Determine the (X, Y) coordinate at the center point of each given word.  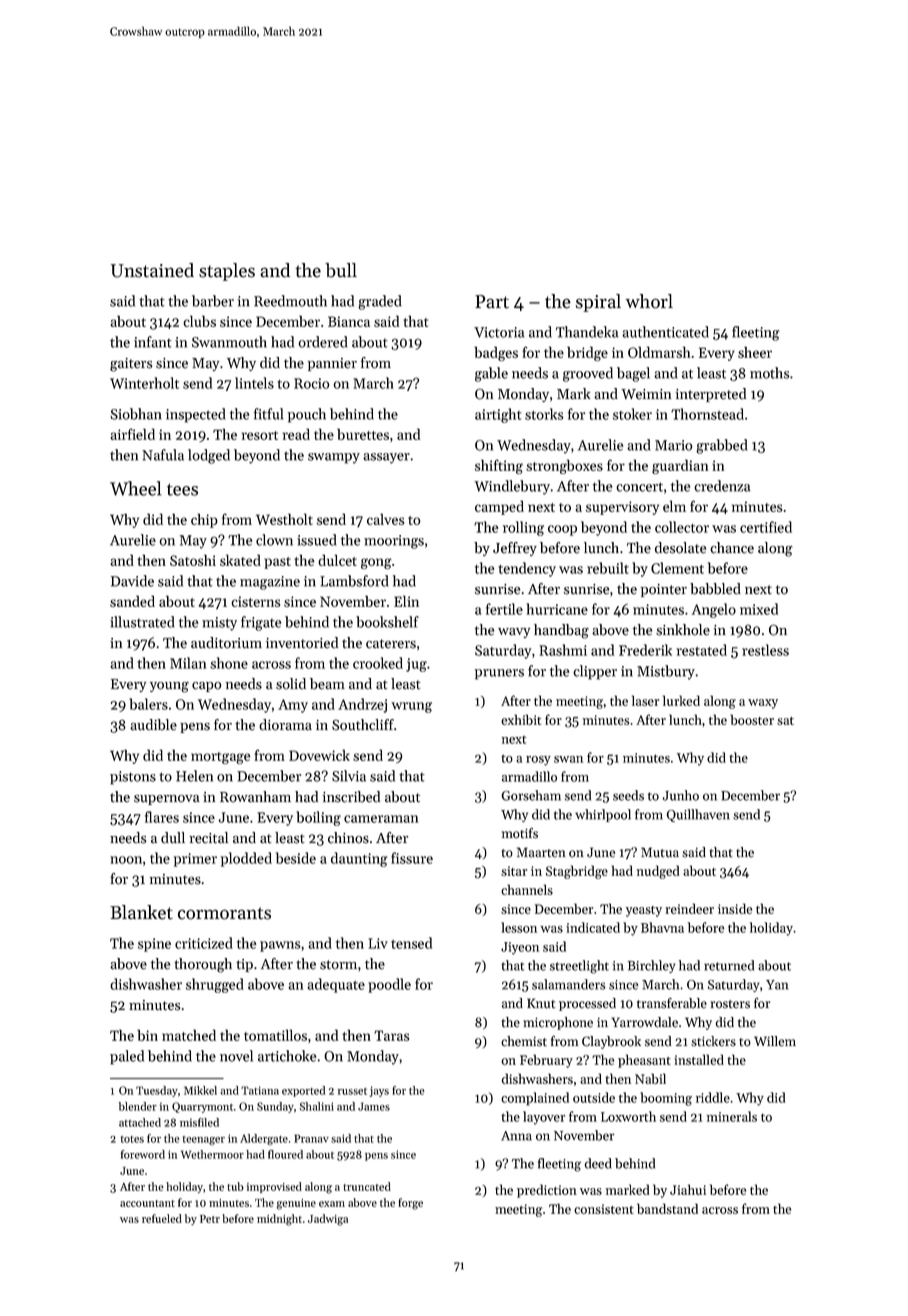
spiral (598, 303)
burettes (363, 434)
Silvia (349, 776)
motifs (520, 833)
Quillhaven (698, 815)
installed (699, 1059)
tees (182, 489)
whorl (649, 301)
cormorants (224, 913)
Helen (194, 776)
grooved (588, 374)
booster (752, 719)
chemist (524, 1041)
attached (140, 1122)
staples (227, 272)
